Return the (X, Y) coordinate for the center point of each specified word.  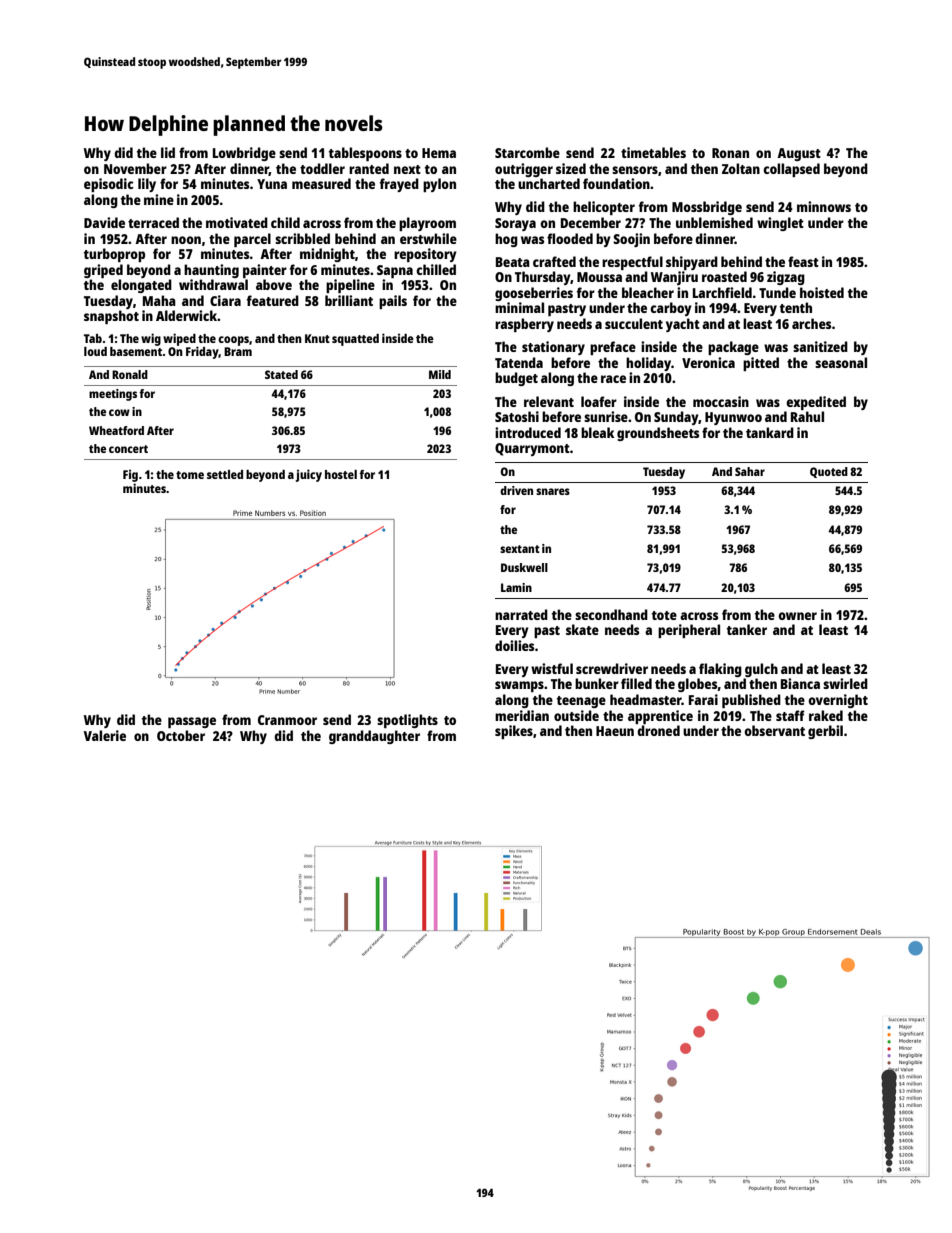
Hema (439, 153)
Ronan (730, 153)
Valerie (105, 735)
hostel (341, 474)
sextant (520, 549)
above (274, 284)
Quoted (829, 472)
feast (803, 261)
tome (190, 475)
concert (128, 449)
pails (393, 302)
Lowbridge (244, 154)
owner (797, 616)
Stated (281, 374)
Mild (440, 374)
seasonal (841, 362)
